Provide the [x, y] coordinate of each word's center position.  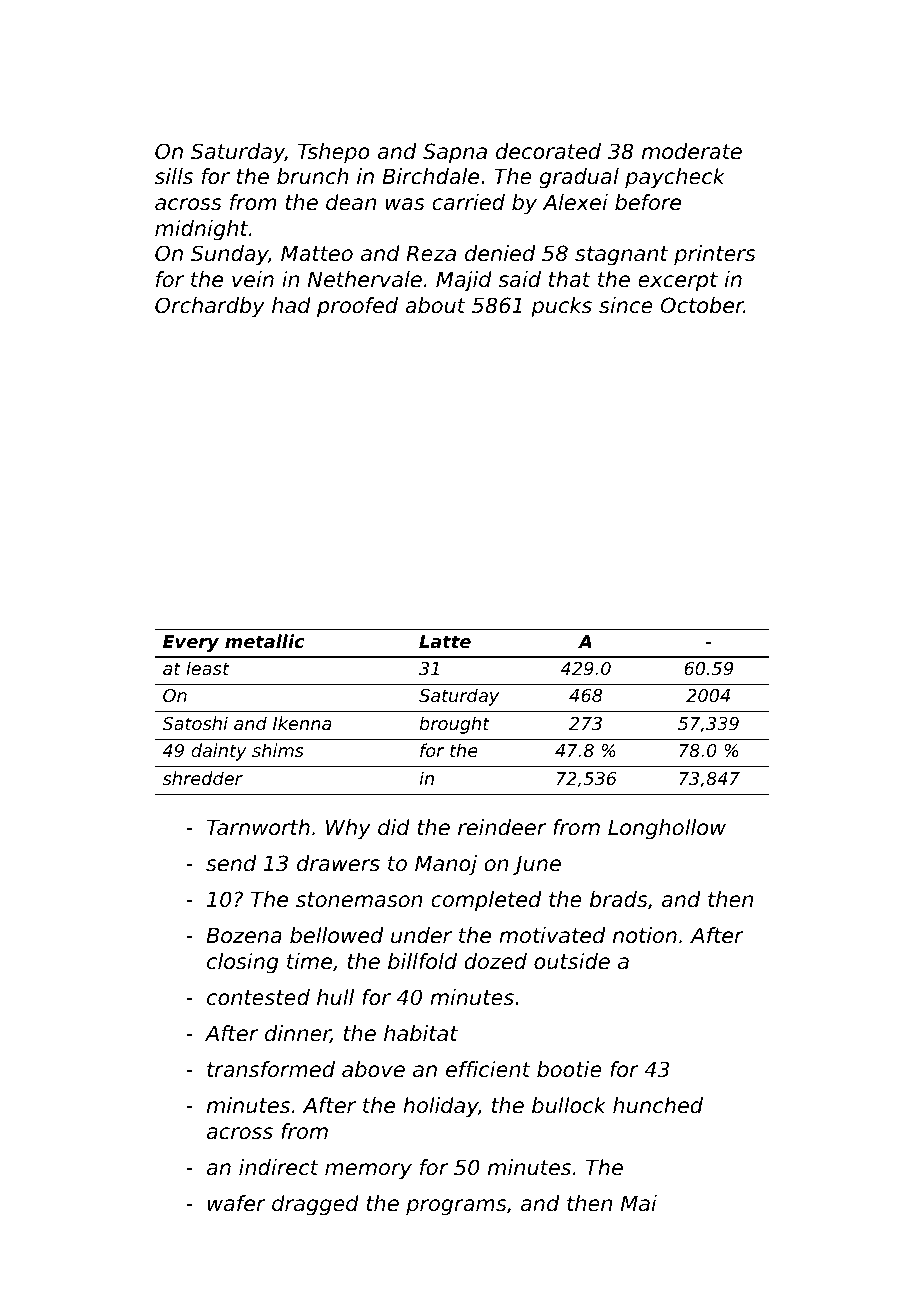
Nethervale [365, 279]
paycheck [675, 178]
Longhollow [667, 829]
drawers [338, 863]
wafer [237, 1203]
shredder [203, 778]
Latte [445, 641]
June [537, 865]
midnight [201, 230]
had [291, 305]
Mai [639, 1203]
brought [454, 725]
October [702, 305]
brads [619, 899]
